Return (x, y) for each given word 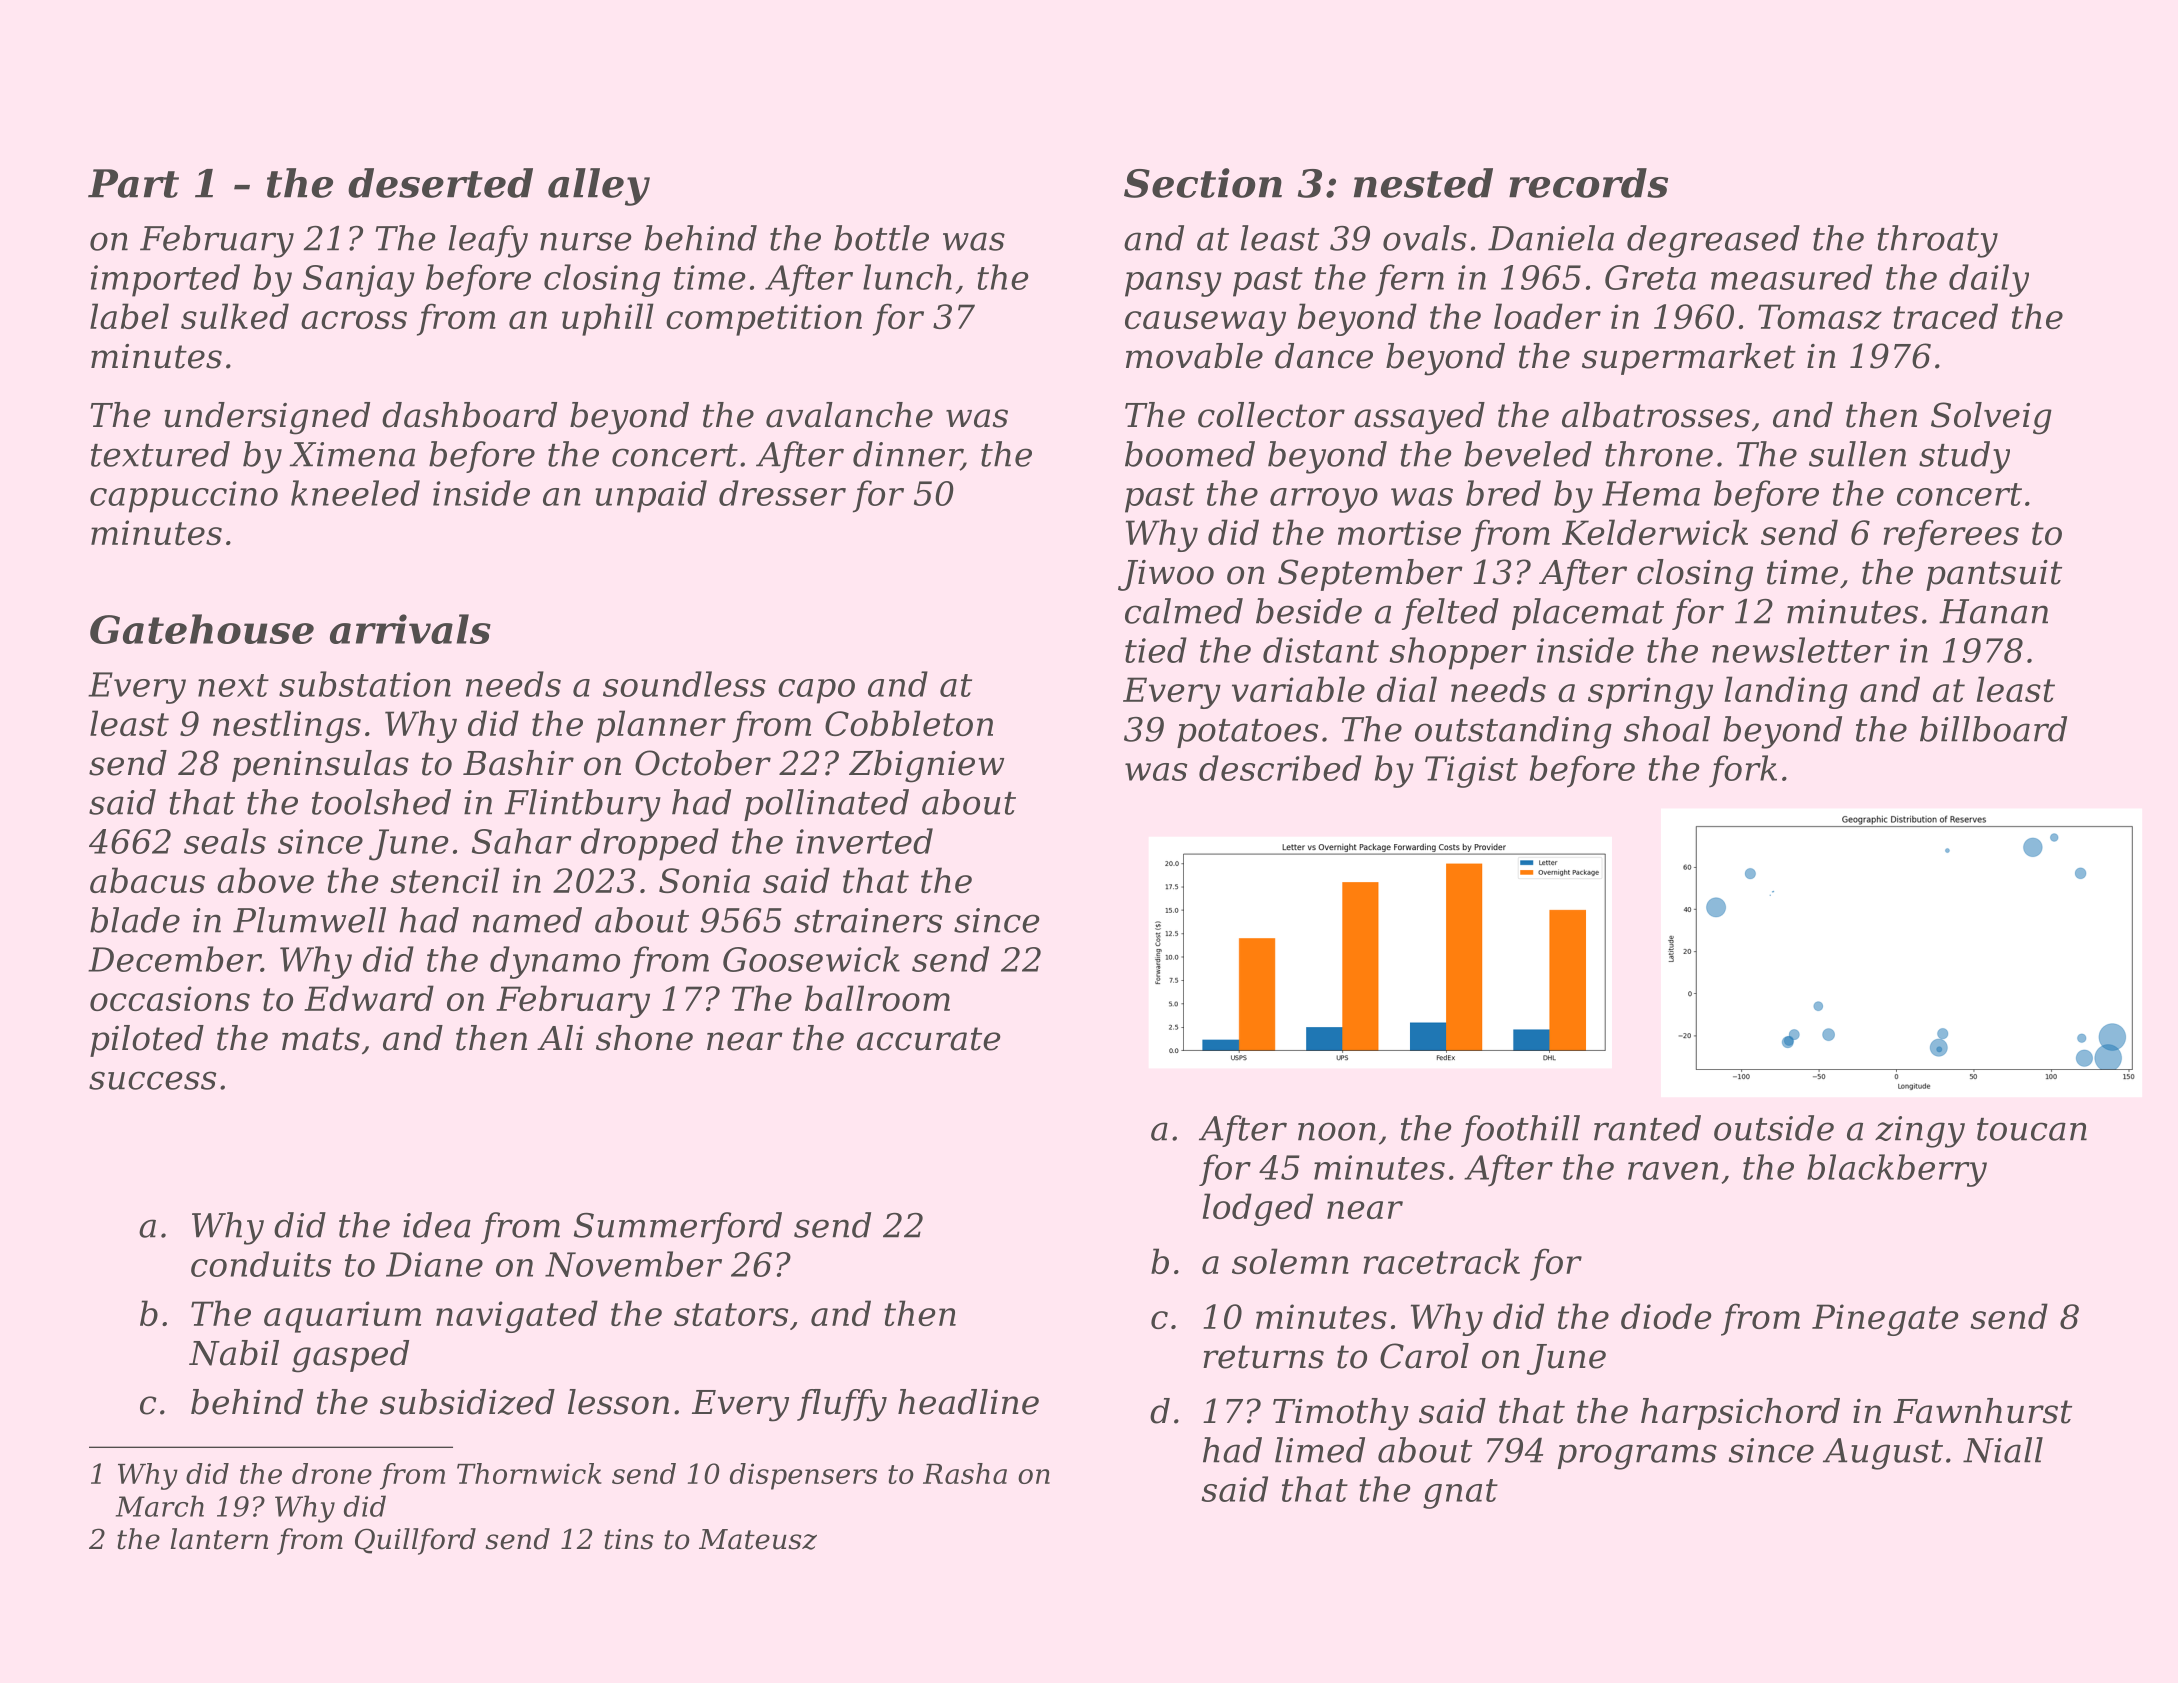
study (1964, 457)
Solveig (1991, 418)
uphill (608, 319)
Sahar (521, 841)
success (152, 1080)
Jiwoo (1166, 575)
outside (1774, 1128)
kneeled (355, 493)
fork (1743, 771)
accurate (929, 1039)
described (1280, 768)
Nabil (234, 1353)
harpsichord (1740, 1414)
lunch (907, 277)
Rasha (965, 1473)
